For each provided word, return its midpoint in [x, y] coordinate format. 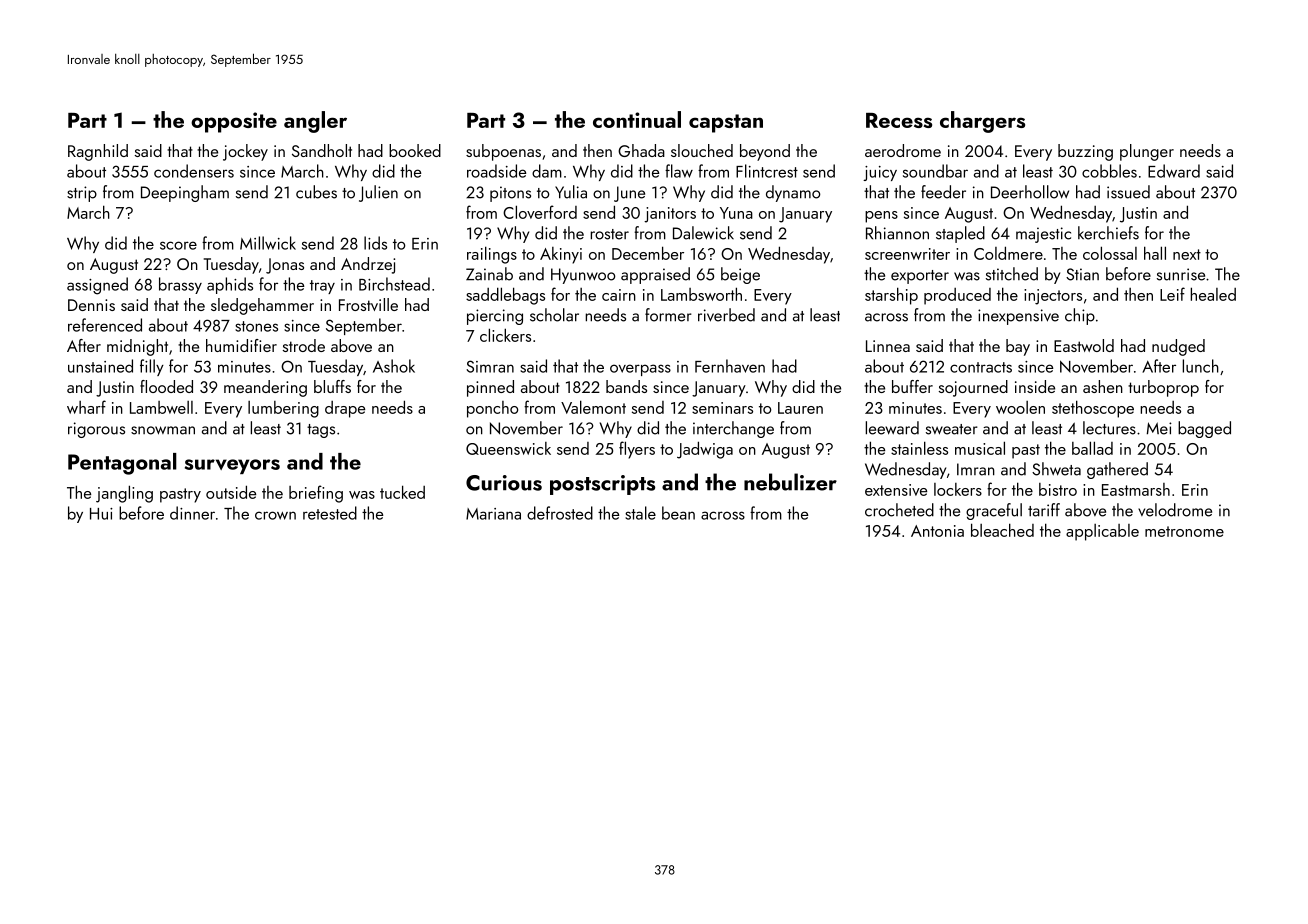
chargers [982, 122]
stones [256, 326]
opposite [234, 122]
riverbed [726, 315]
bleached [1002, 530]
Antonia [937, 531]
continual [637, 119]
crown [275, 515]
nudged [1178, 347]
